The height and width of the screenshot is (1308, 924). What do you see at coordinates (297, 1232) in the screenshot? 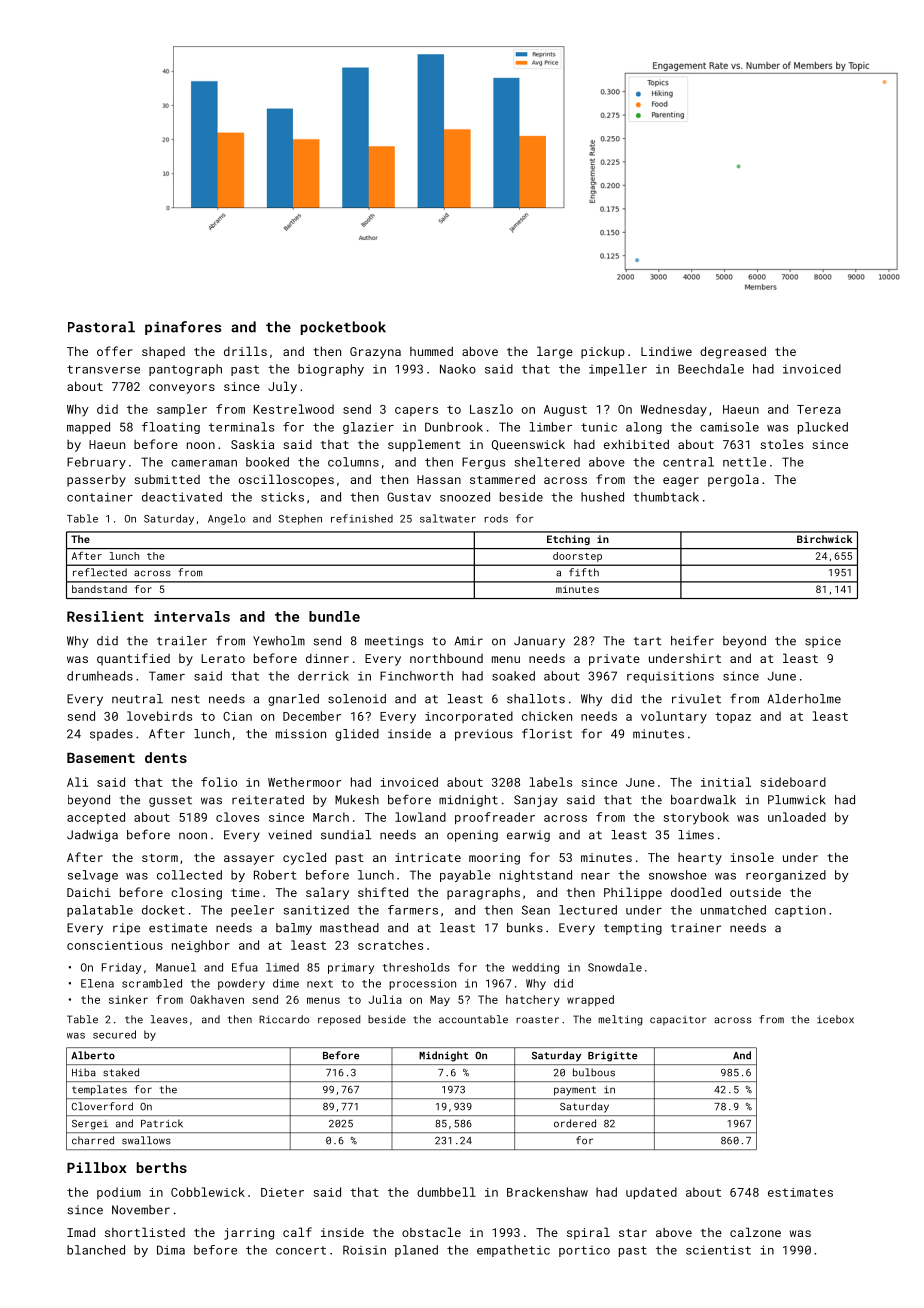
I see `calf` at bounding box center [297, 1232].
